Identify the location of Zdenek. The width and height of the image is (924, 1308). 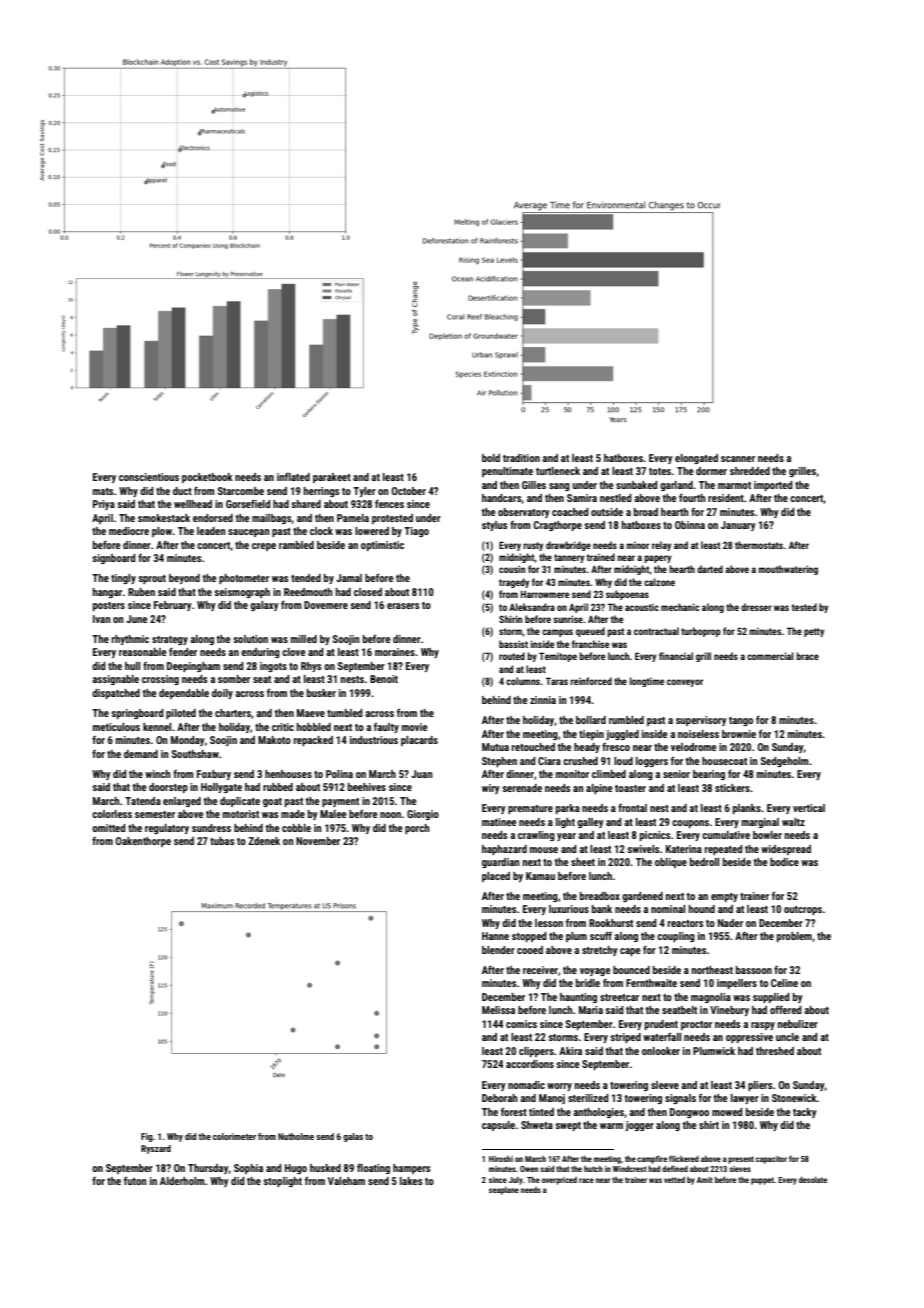
(264, 841).
